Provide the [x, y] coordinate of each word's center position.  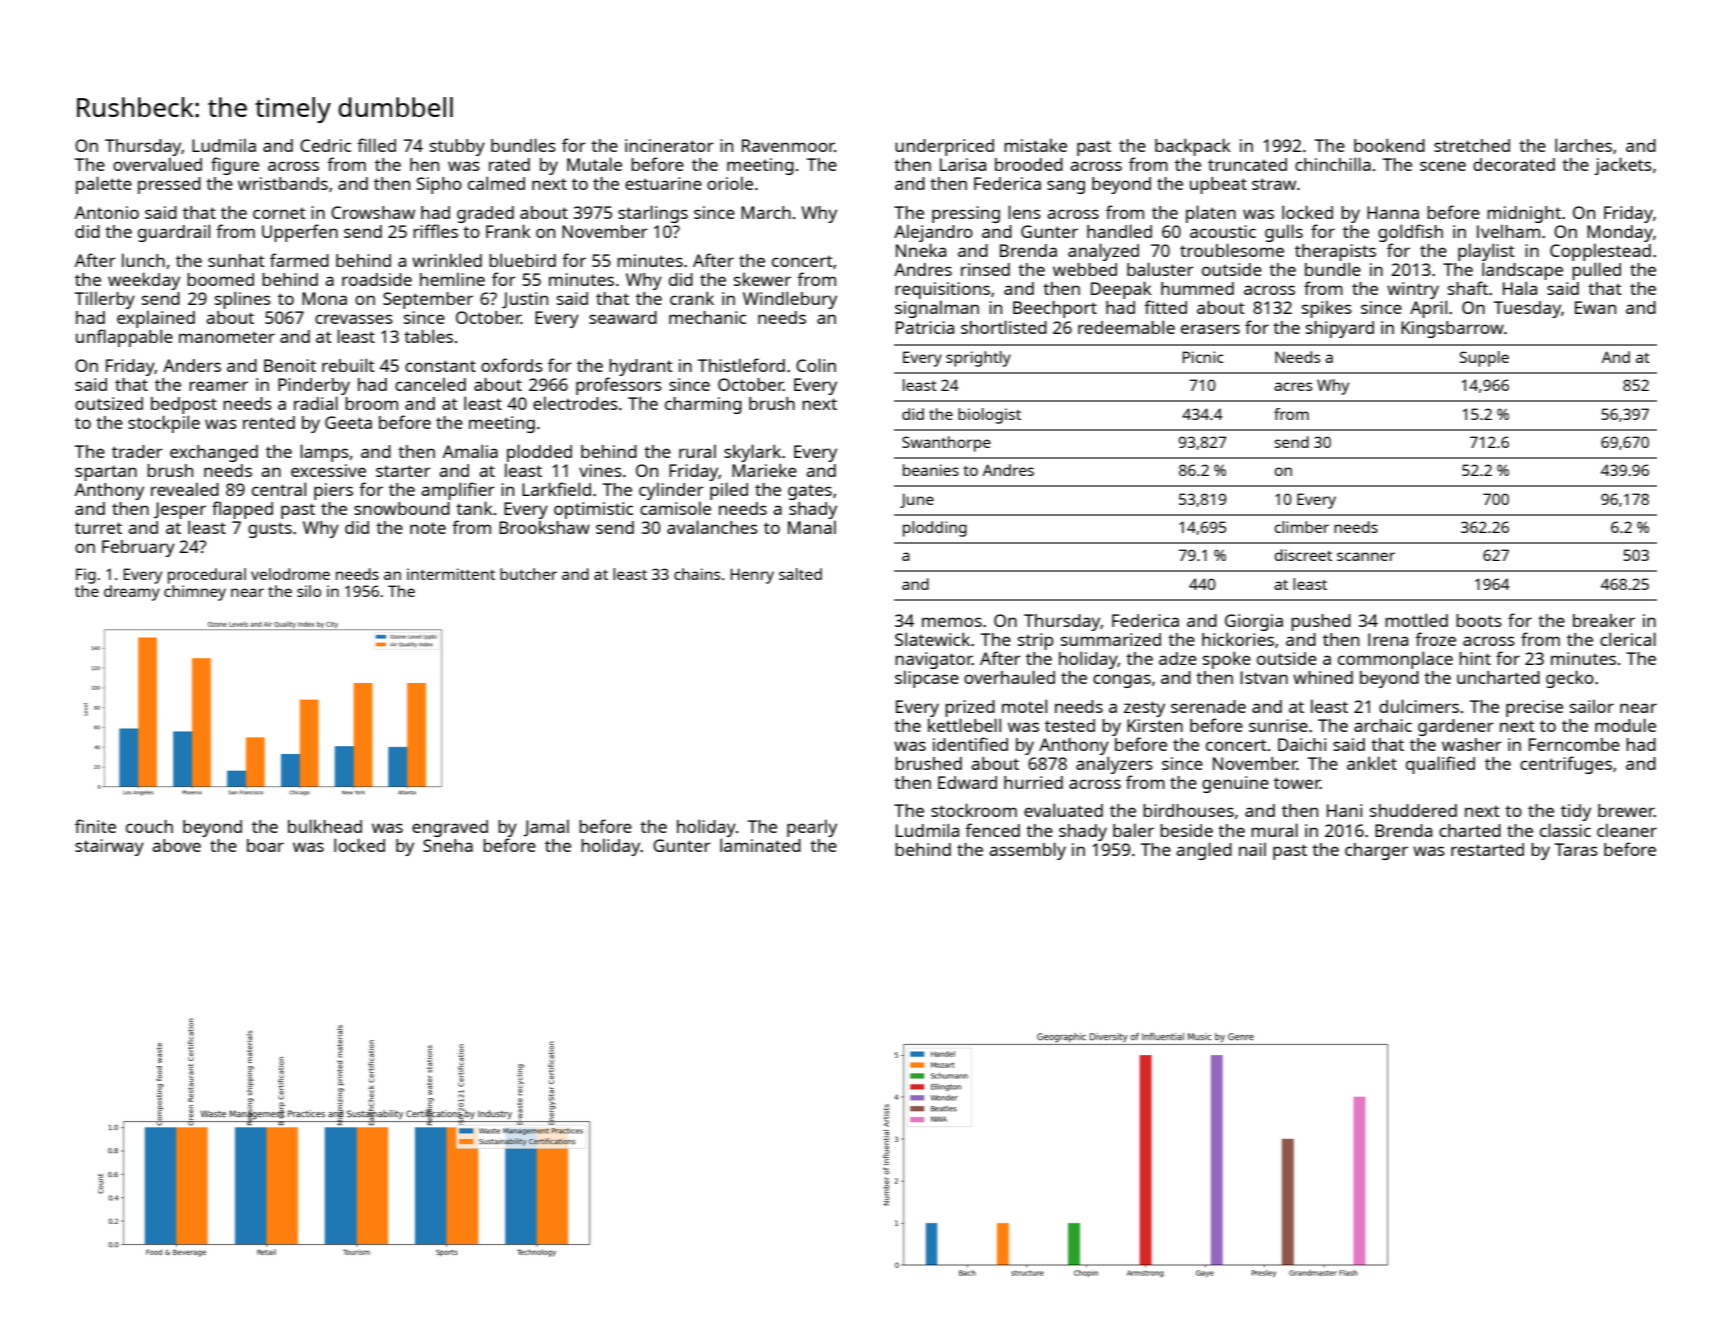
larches [1583, 145]
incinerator [669, 145]
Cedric [325, 145]
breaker [1604, 620]
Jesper [180, 510]
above [176, 845]
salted [800, 574]
